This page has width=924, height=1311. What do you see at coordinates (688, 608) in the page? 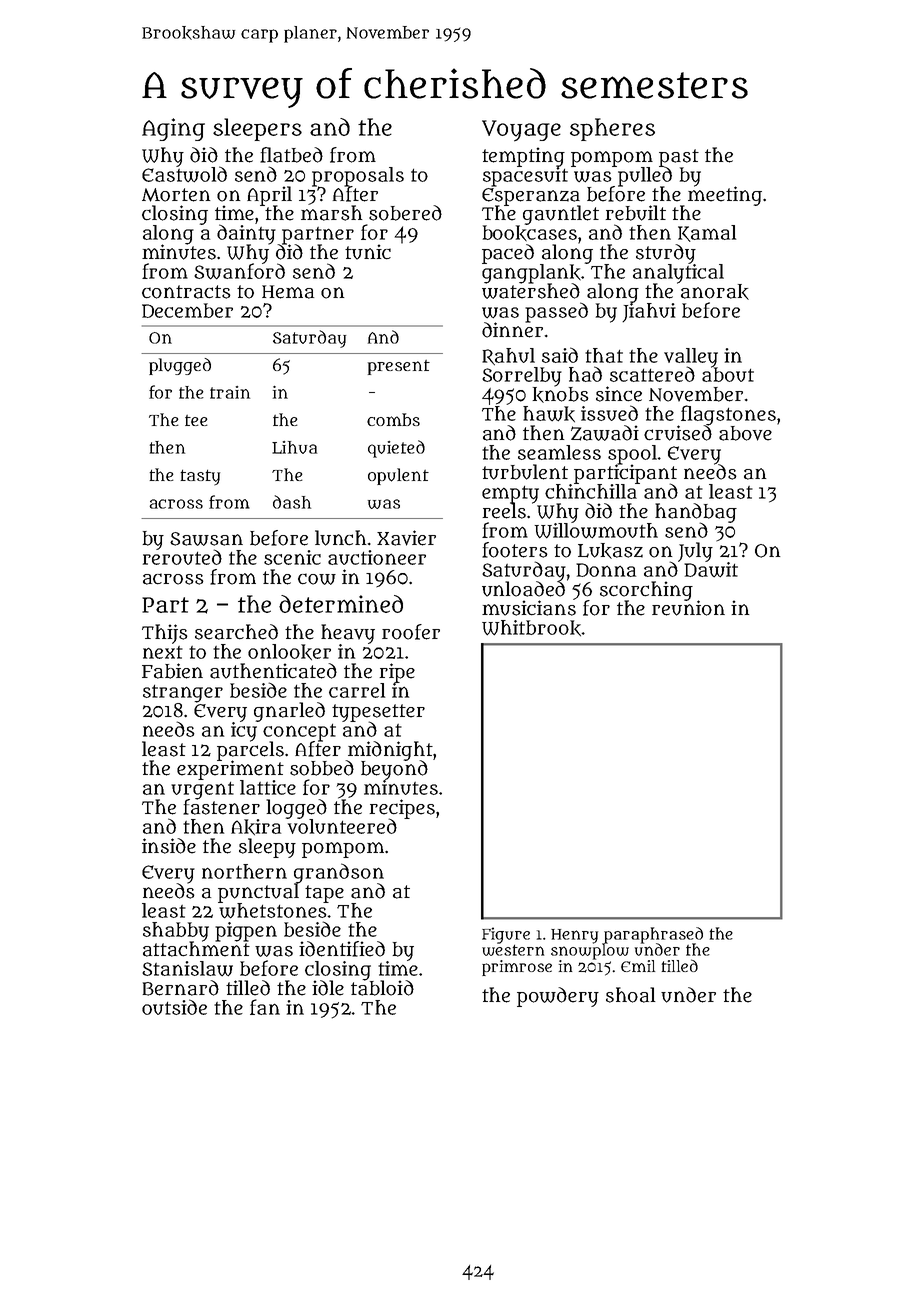
I see `reunion` at bounding box center [688, 608].
